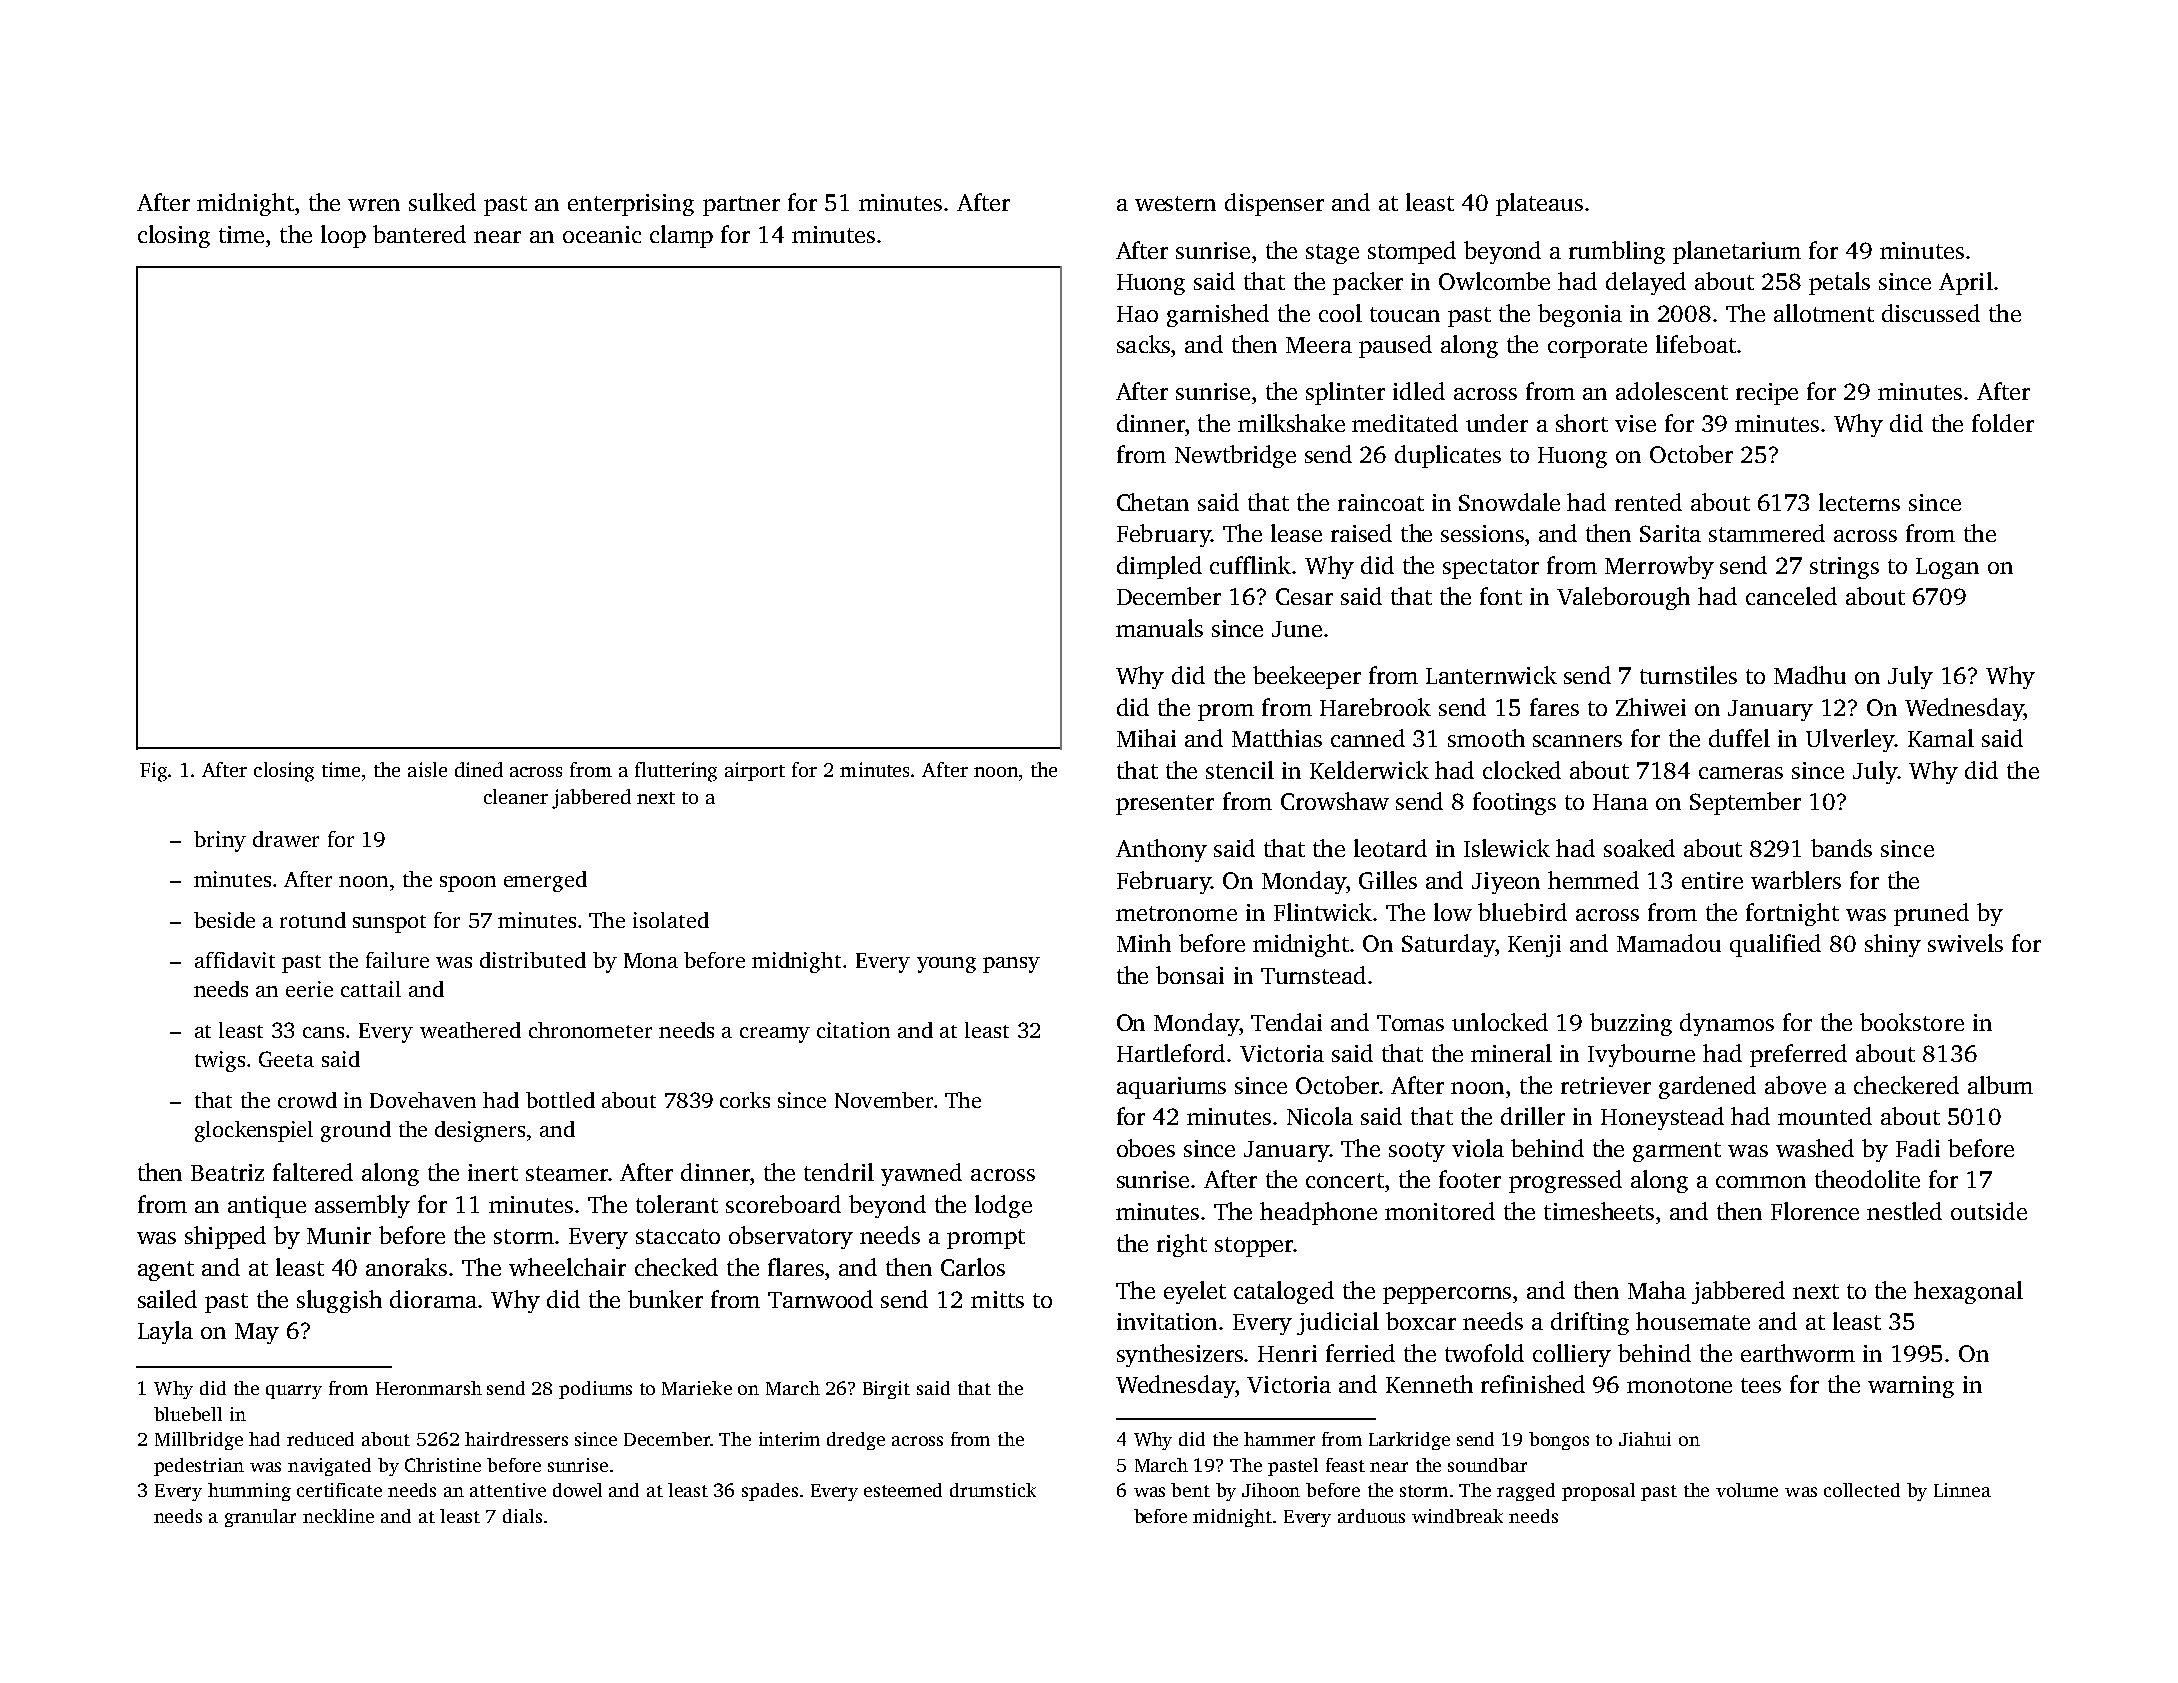 Image resolution: width=2178 pixels, height=1683 pixels. Describe the element at coordinates (997, 1299) in the image. I see `mitts` at that location.
